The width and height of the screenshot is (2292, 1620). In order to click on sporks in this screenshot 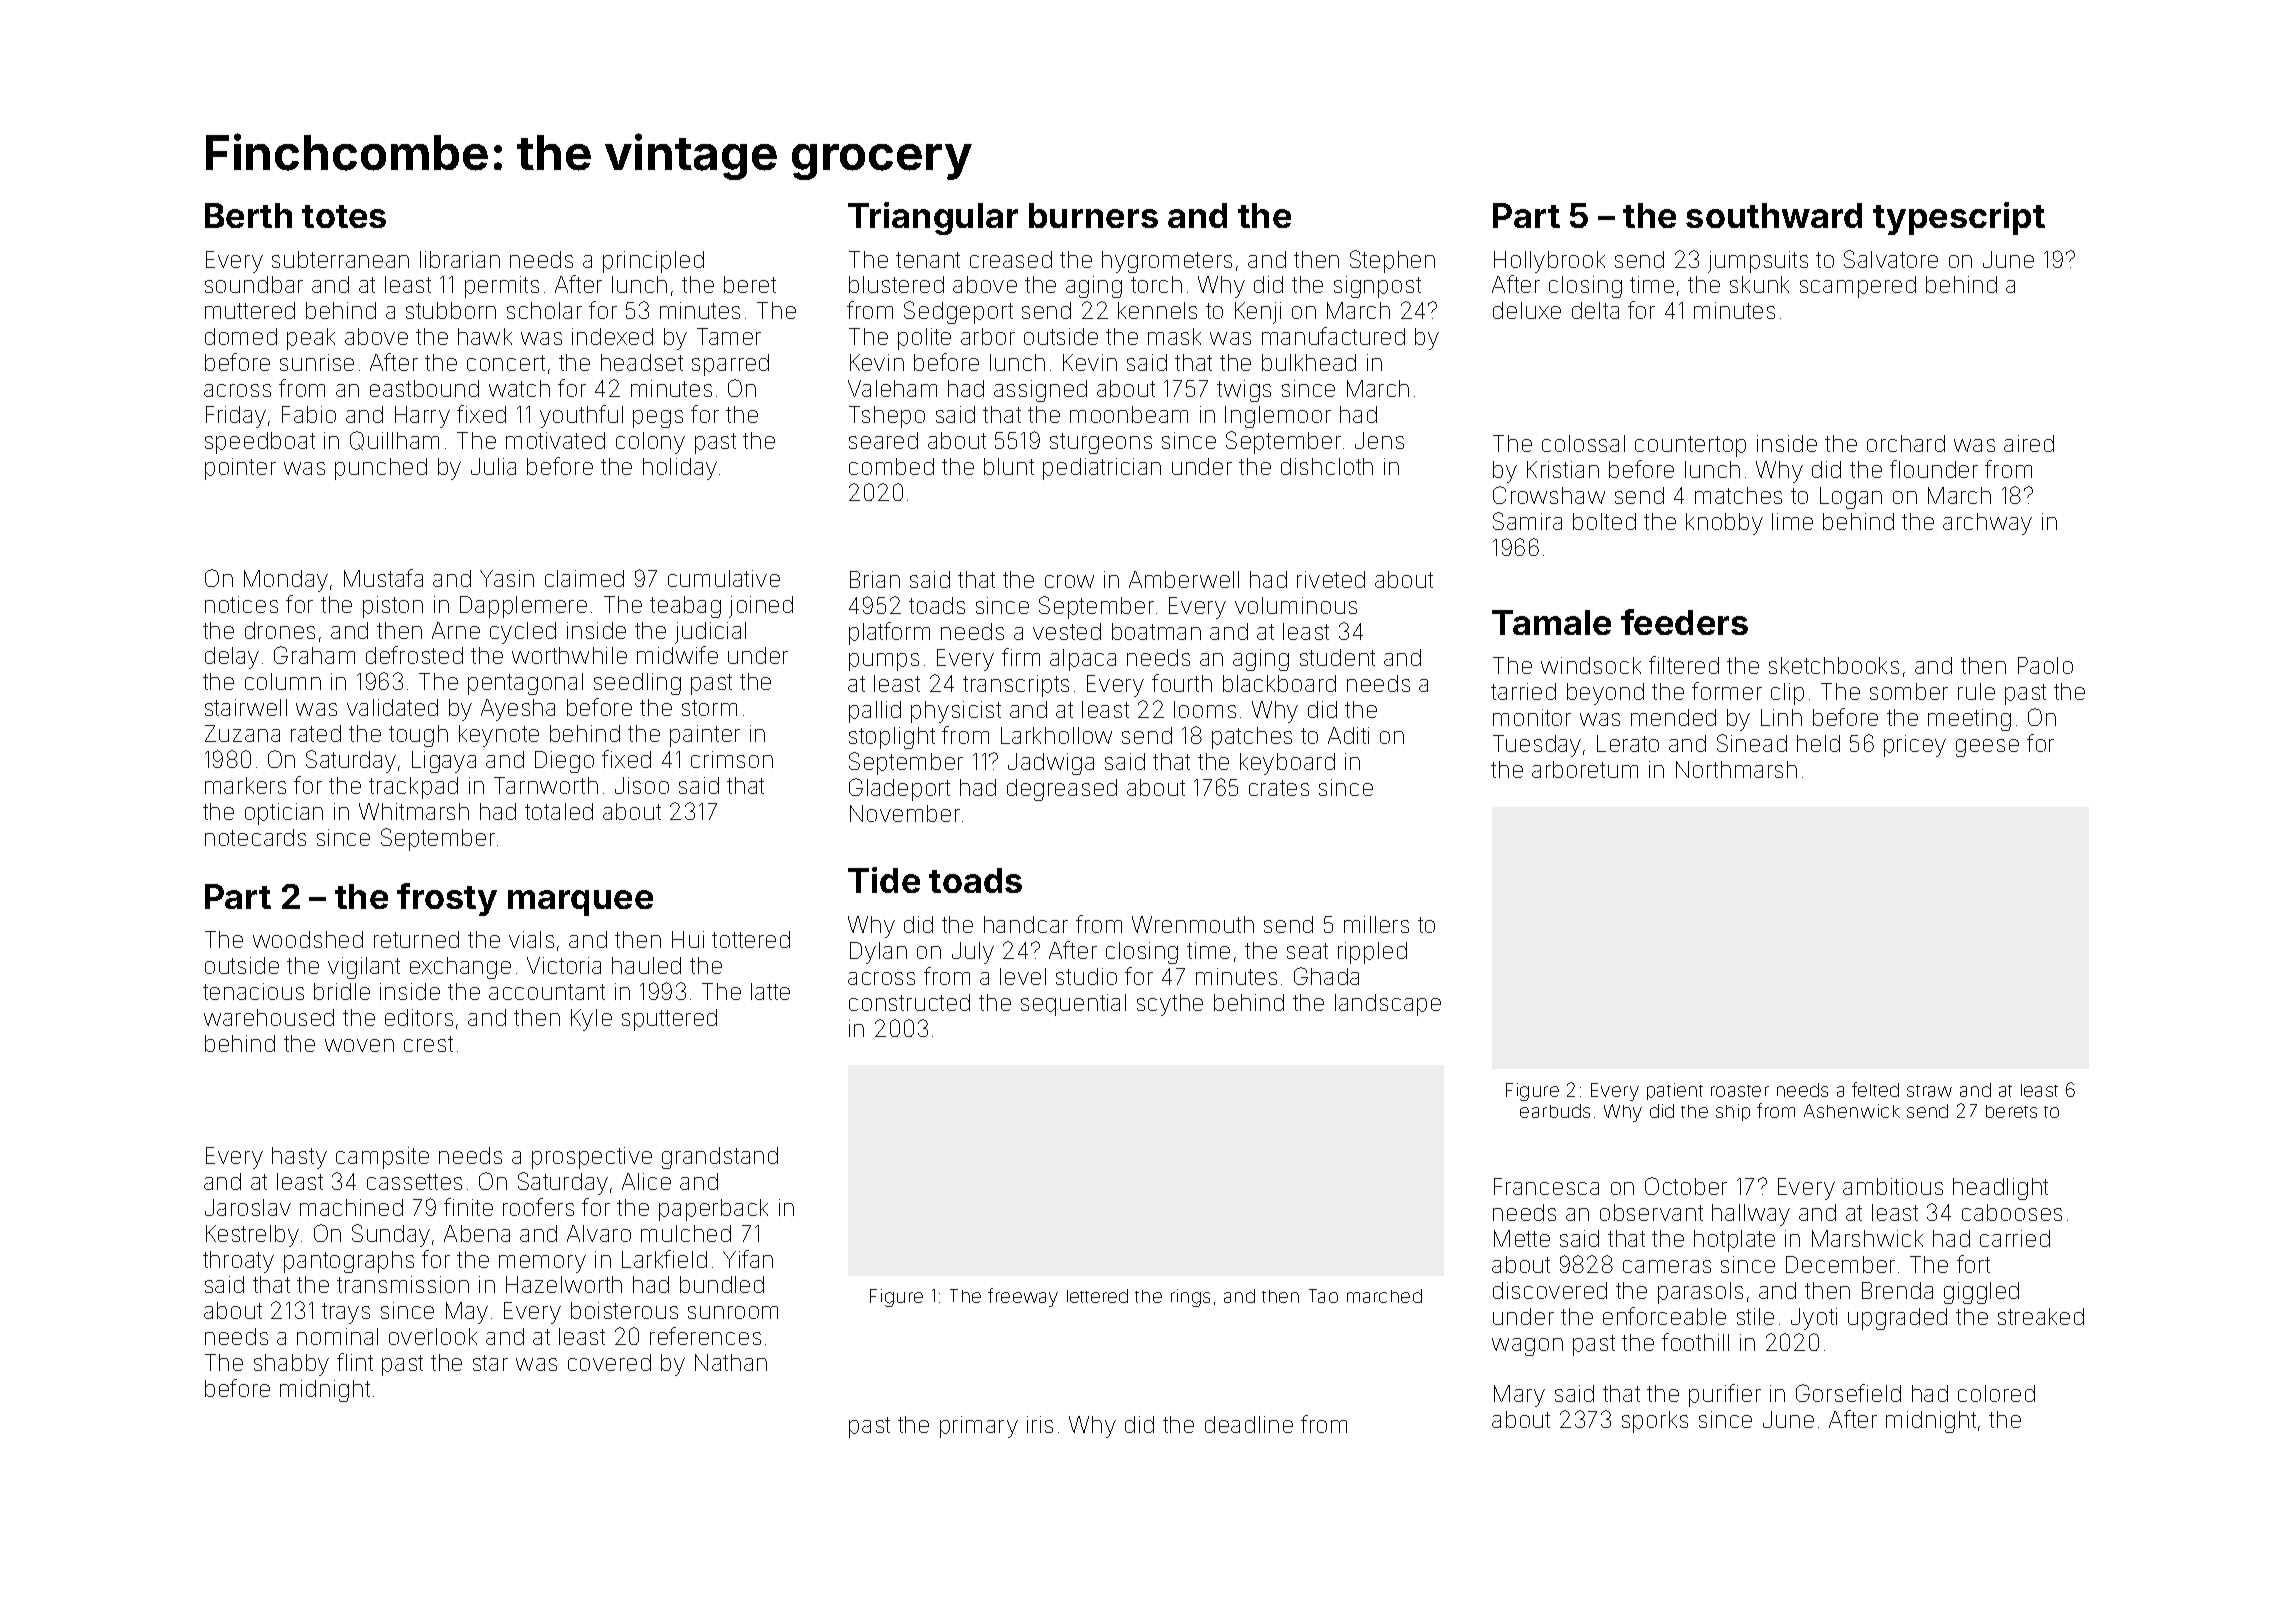, I will do `click(1655, 1422)`.
